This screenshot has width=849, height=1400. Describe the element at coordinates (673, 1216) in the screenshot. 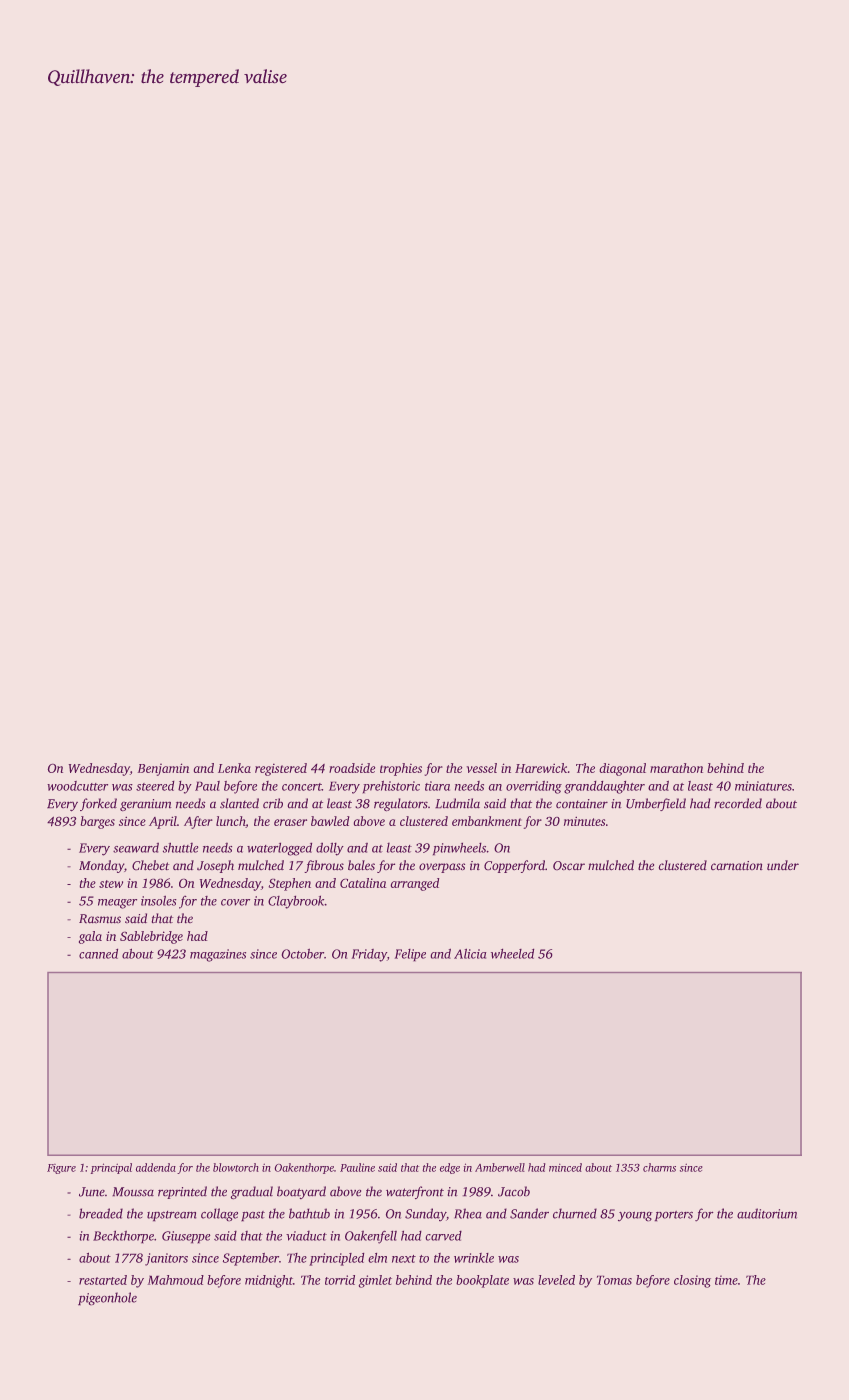

I see `porters` at that location.
